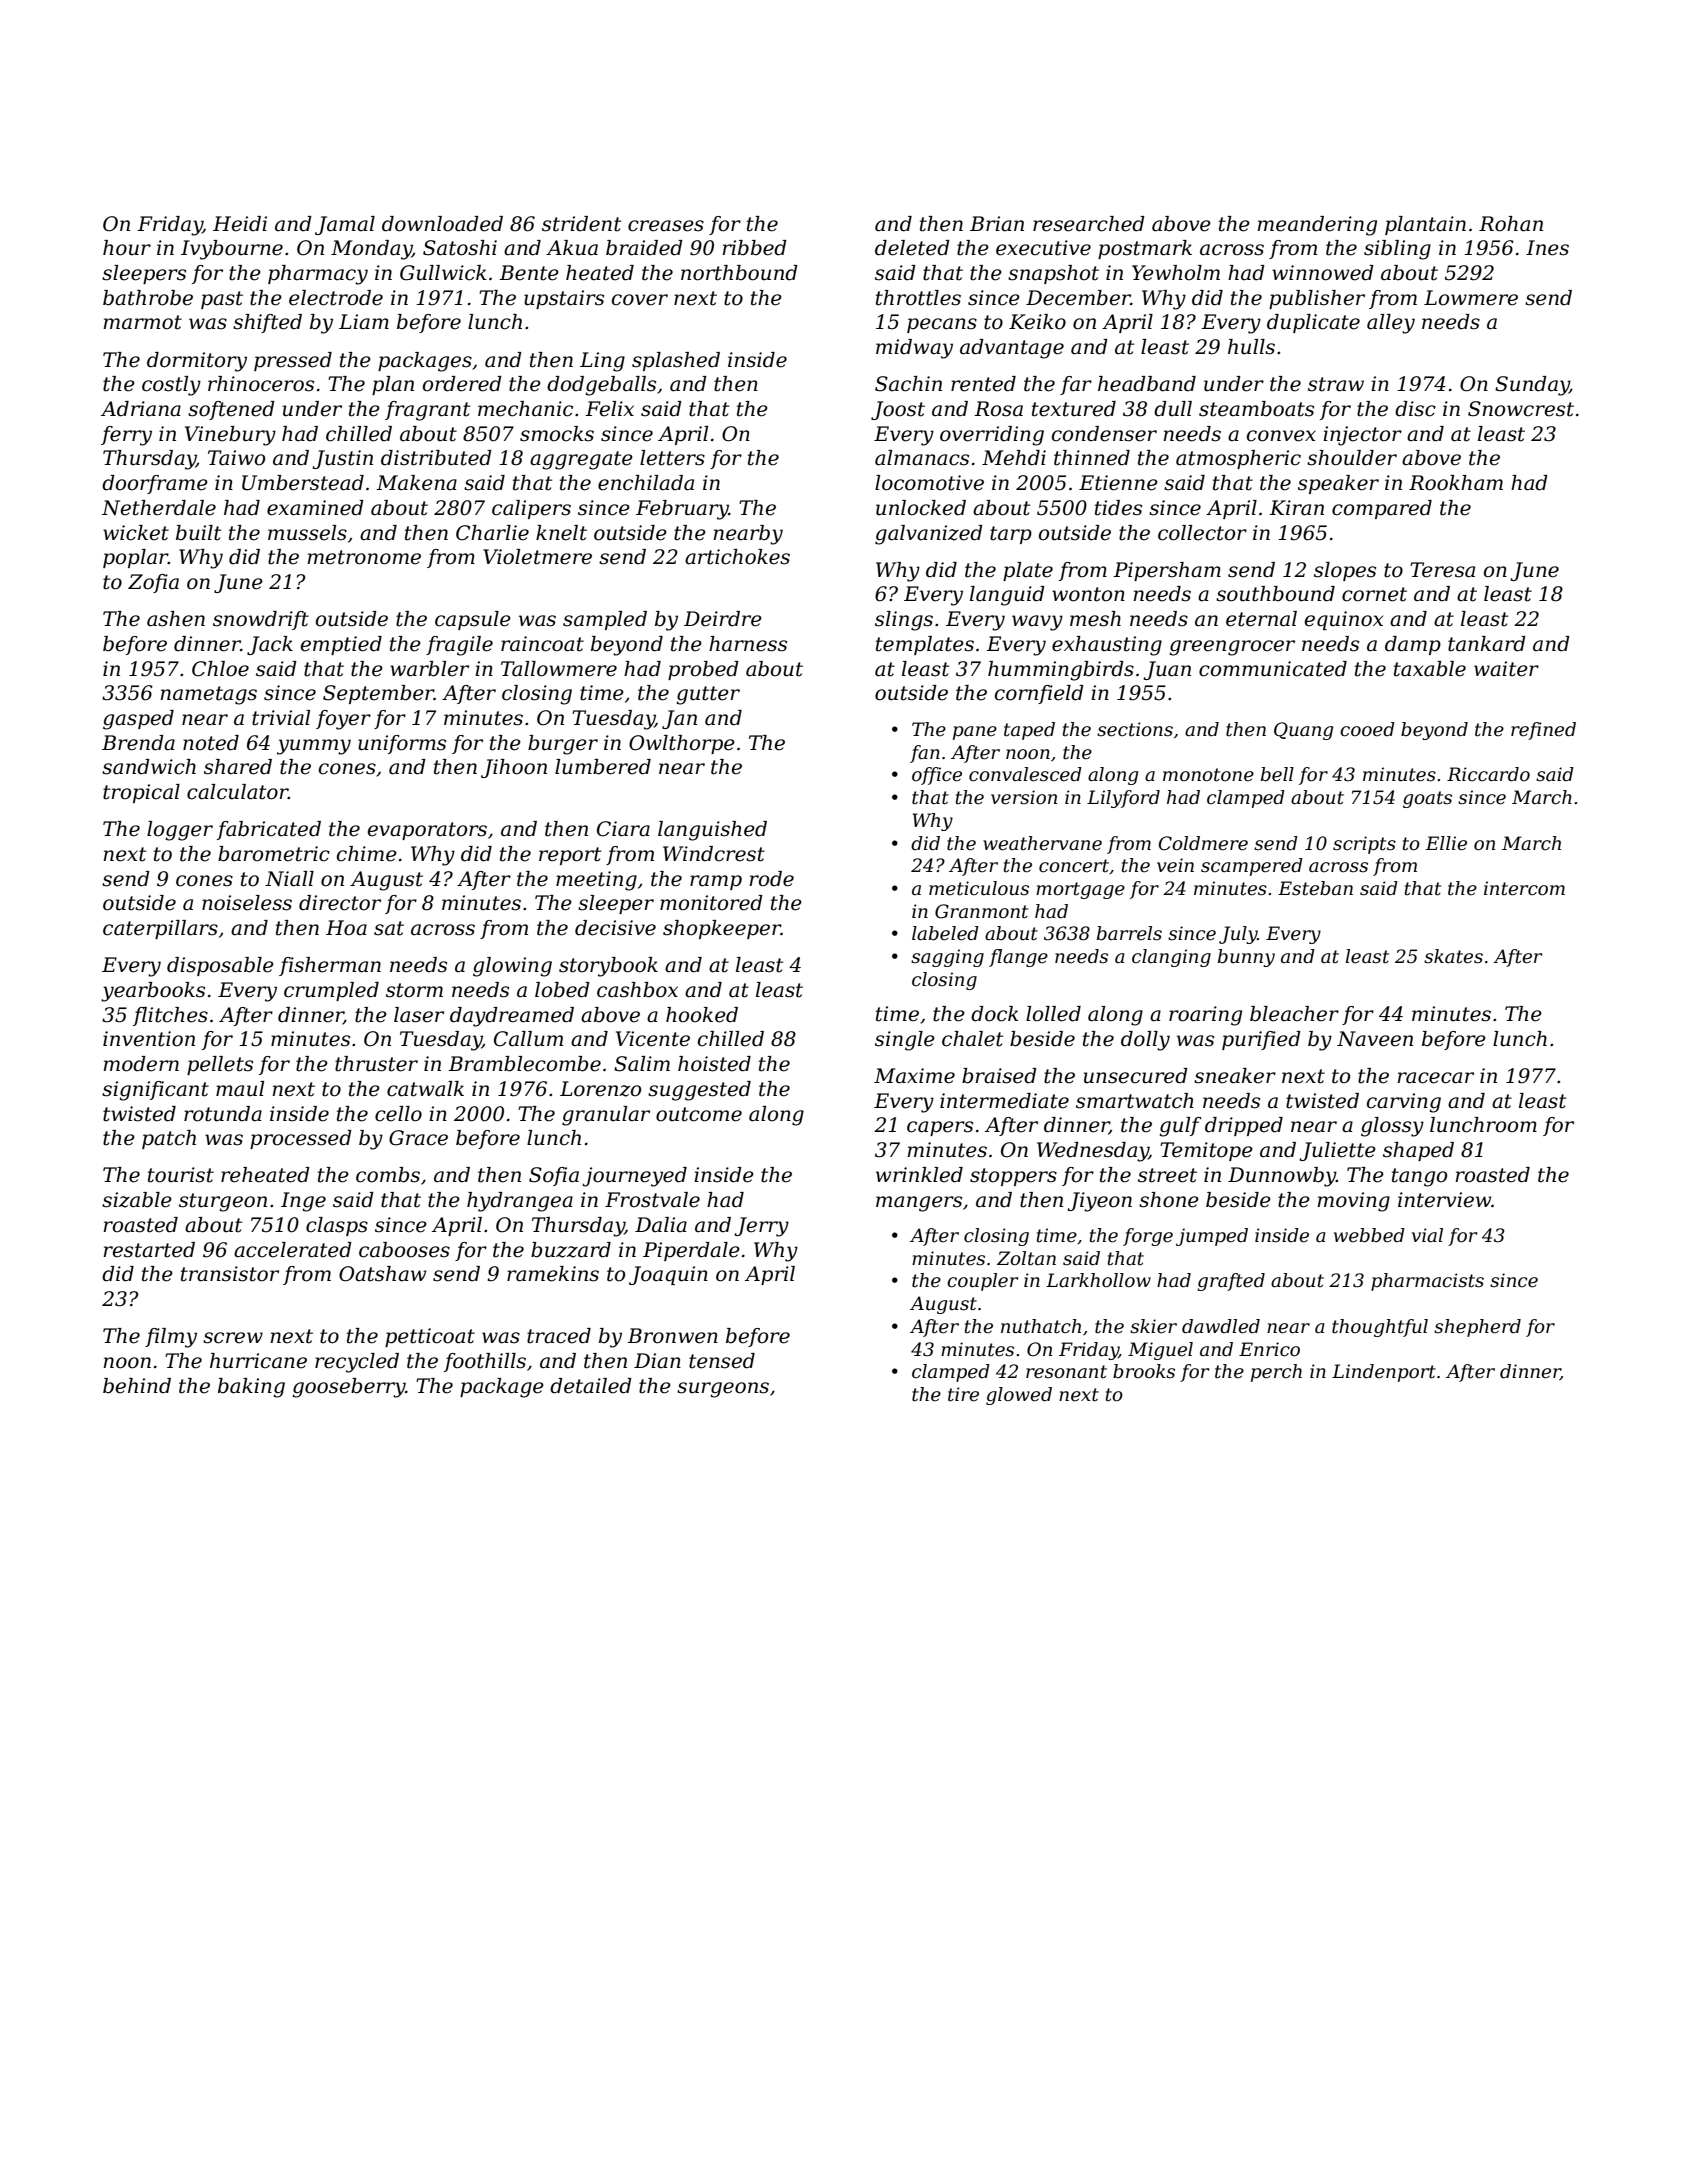  Describe the element at coordinates (646, 483) in the document. I see `enchilada` at that location.
